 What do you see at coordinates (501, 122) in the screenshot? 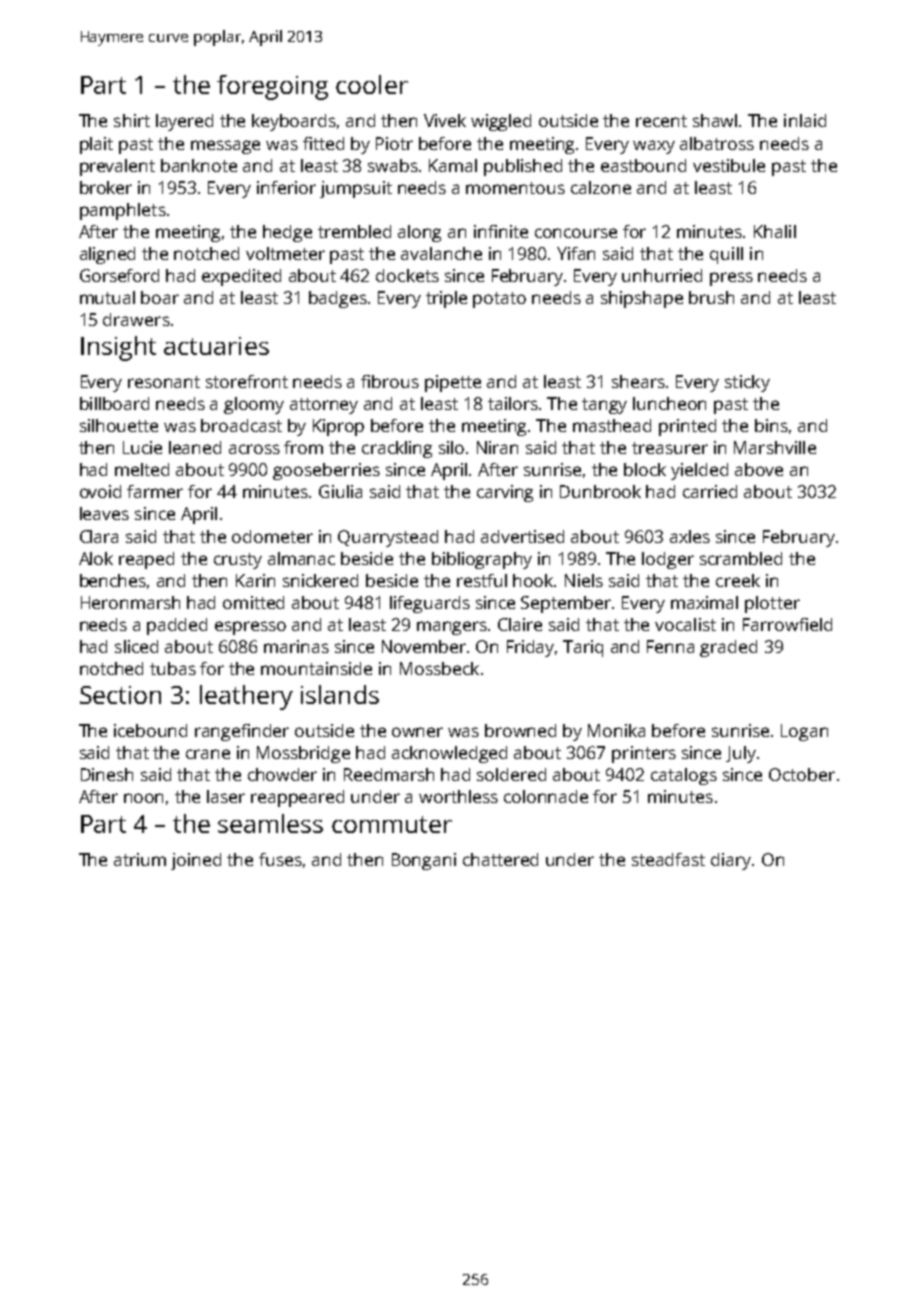
I see `wiggled` at bounding box center [501, 122].
